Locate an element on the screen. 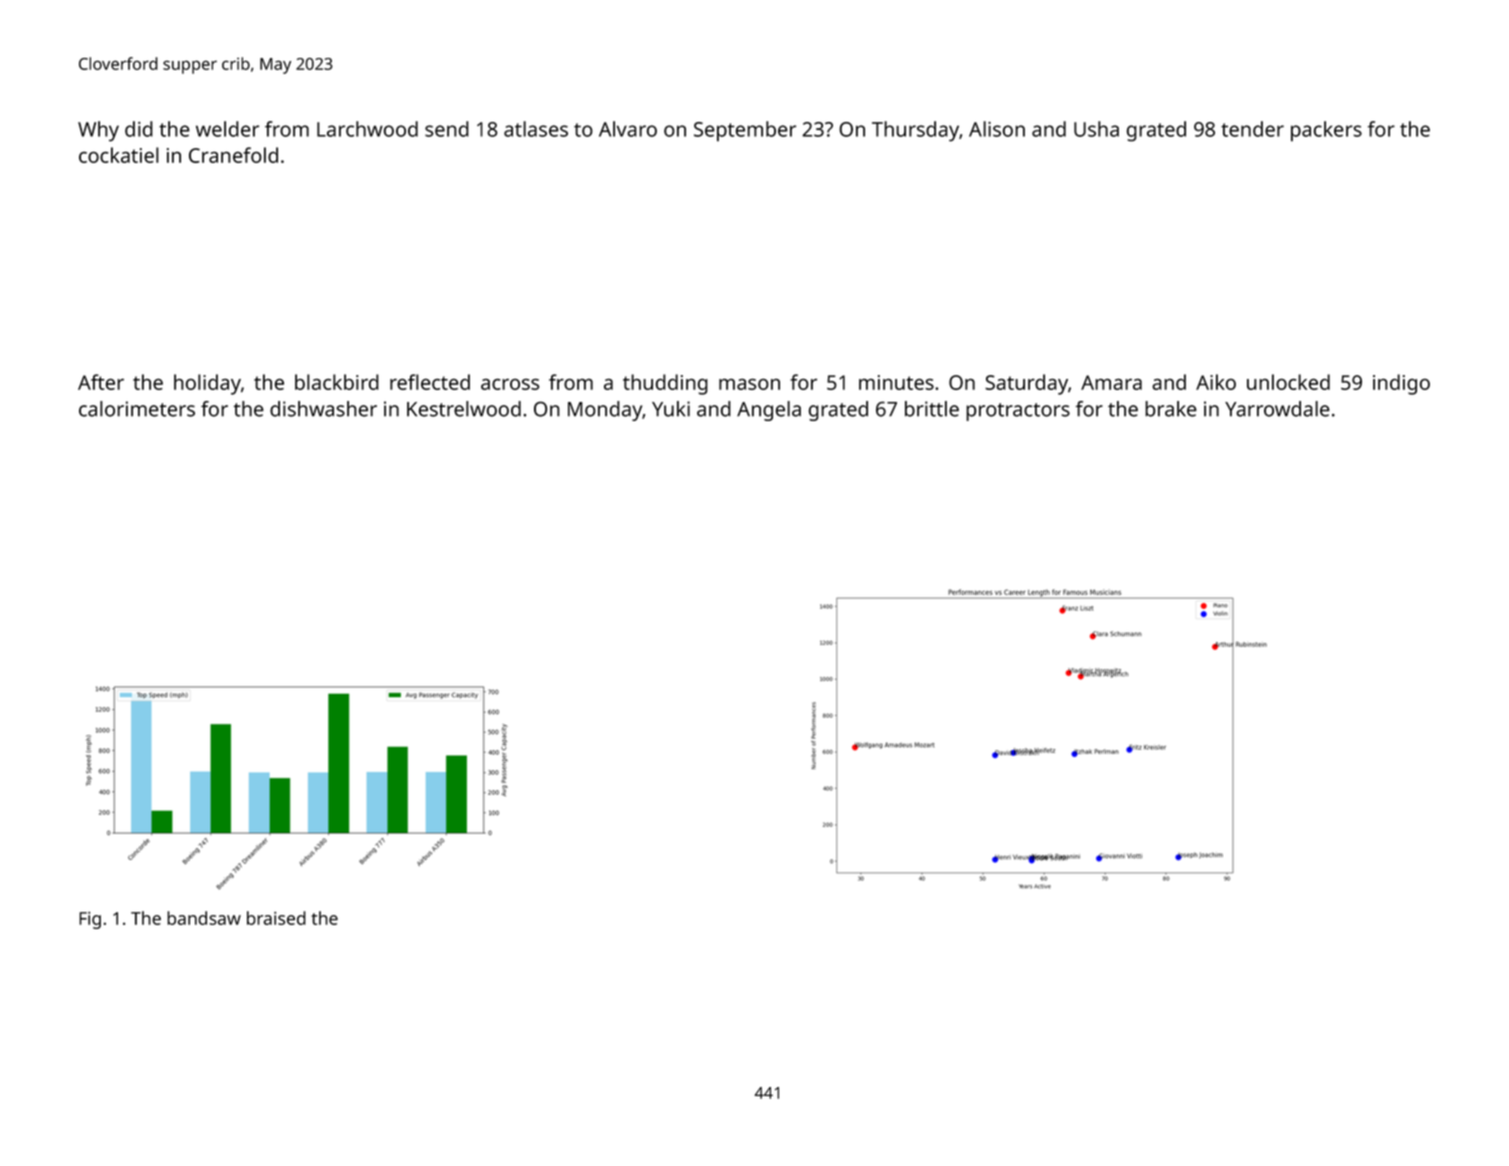 Image resolution: width=1509 pixels, height=1166 pixels. brittle is located at coordinates (932, 409).
